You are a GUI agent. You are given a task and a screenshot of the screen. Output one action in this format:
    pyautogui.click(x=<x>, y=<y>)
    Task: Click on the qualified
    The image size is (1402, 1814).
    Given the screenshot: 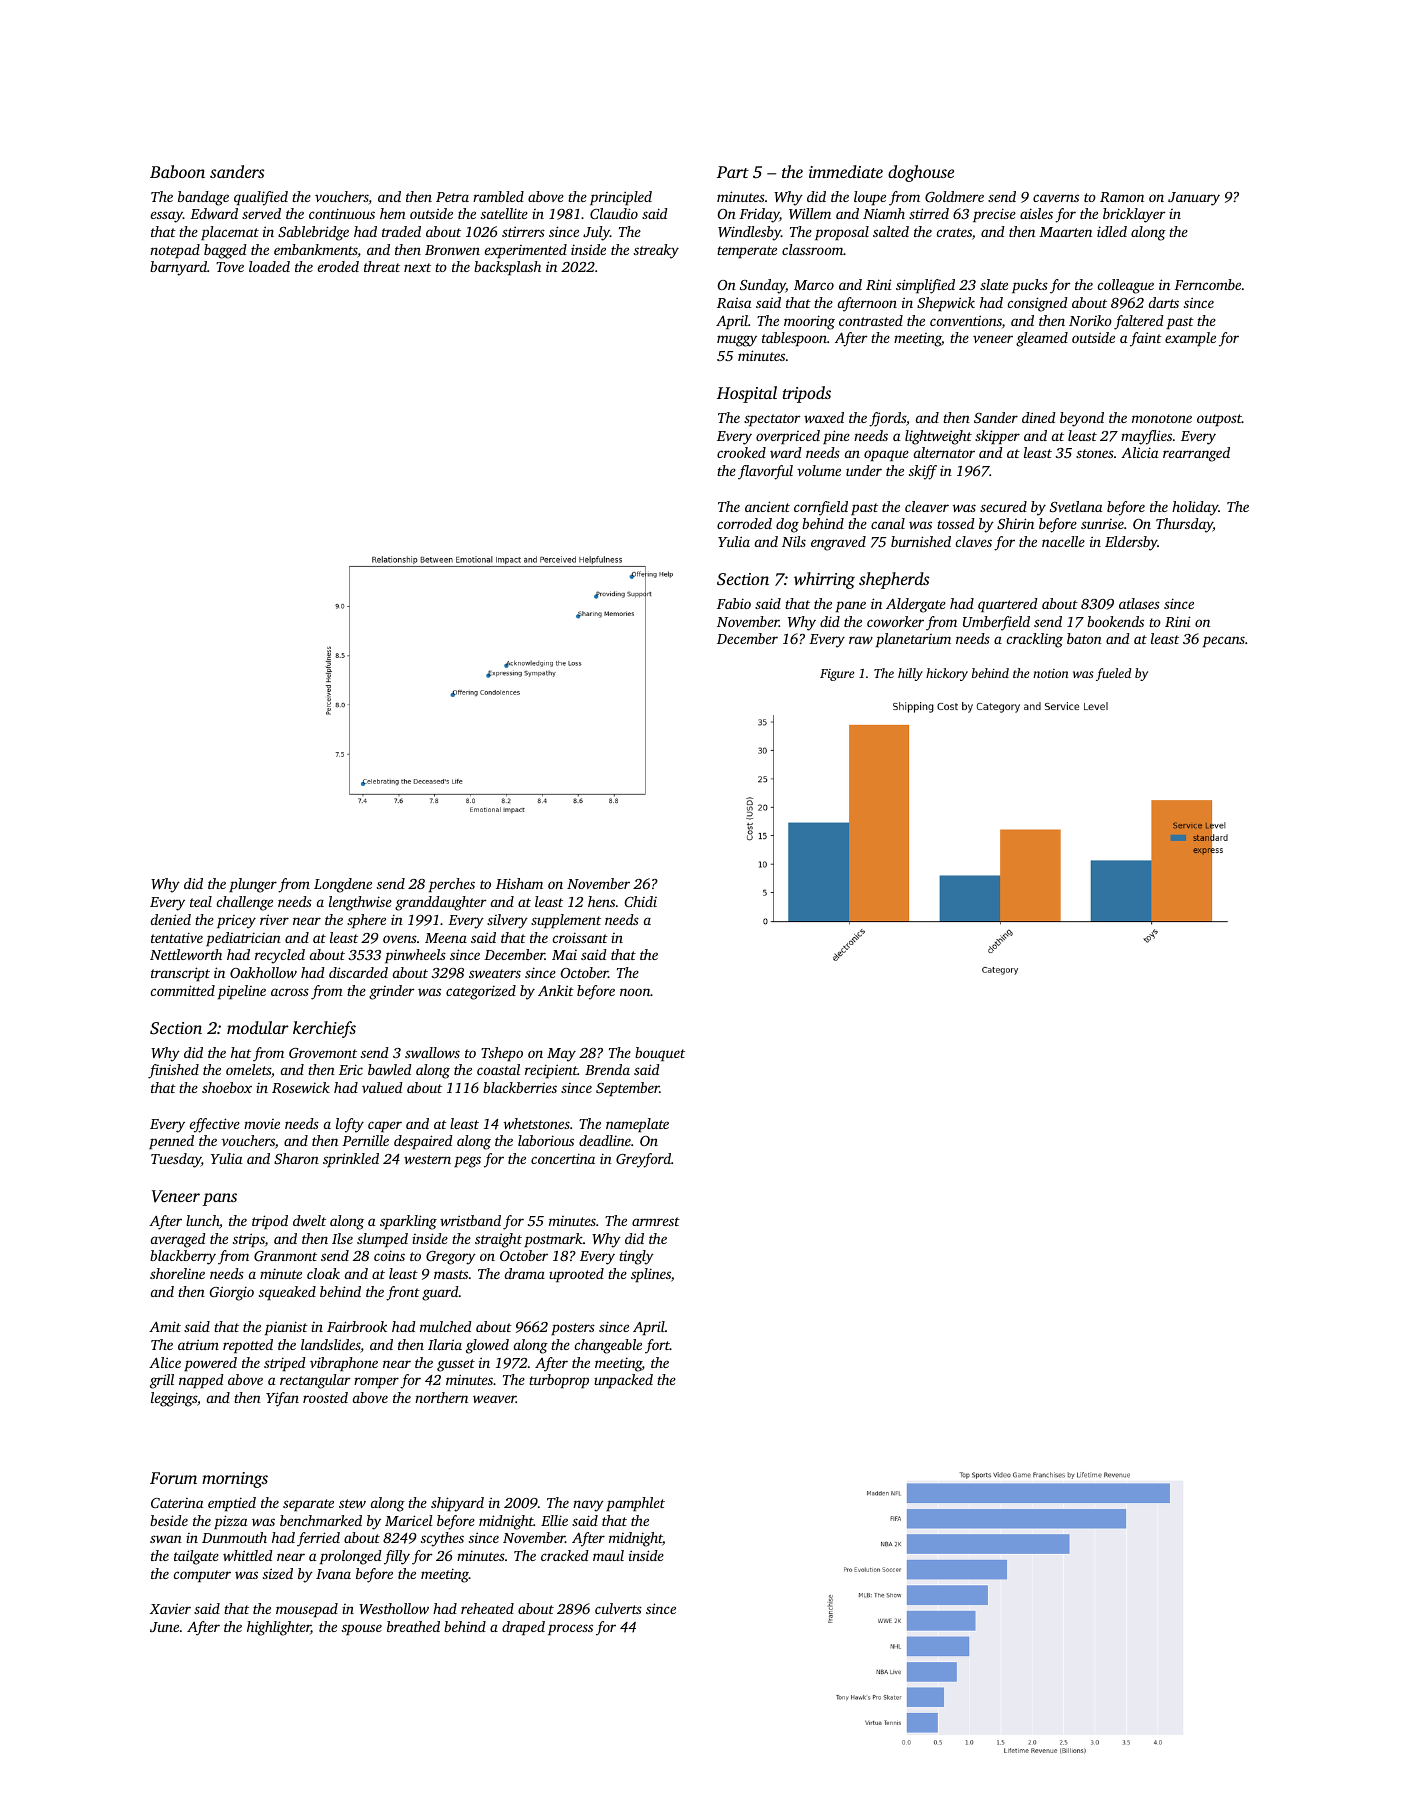 What is the action you would take?
    pyautogui.click(x=261, y=198)
